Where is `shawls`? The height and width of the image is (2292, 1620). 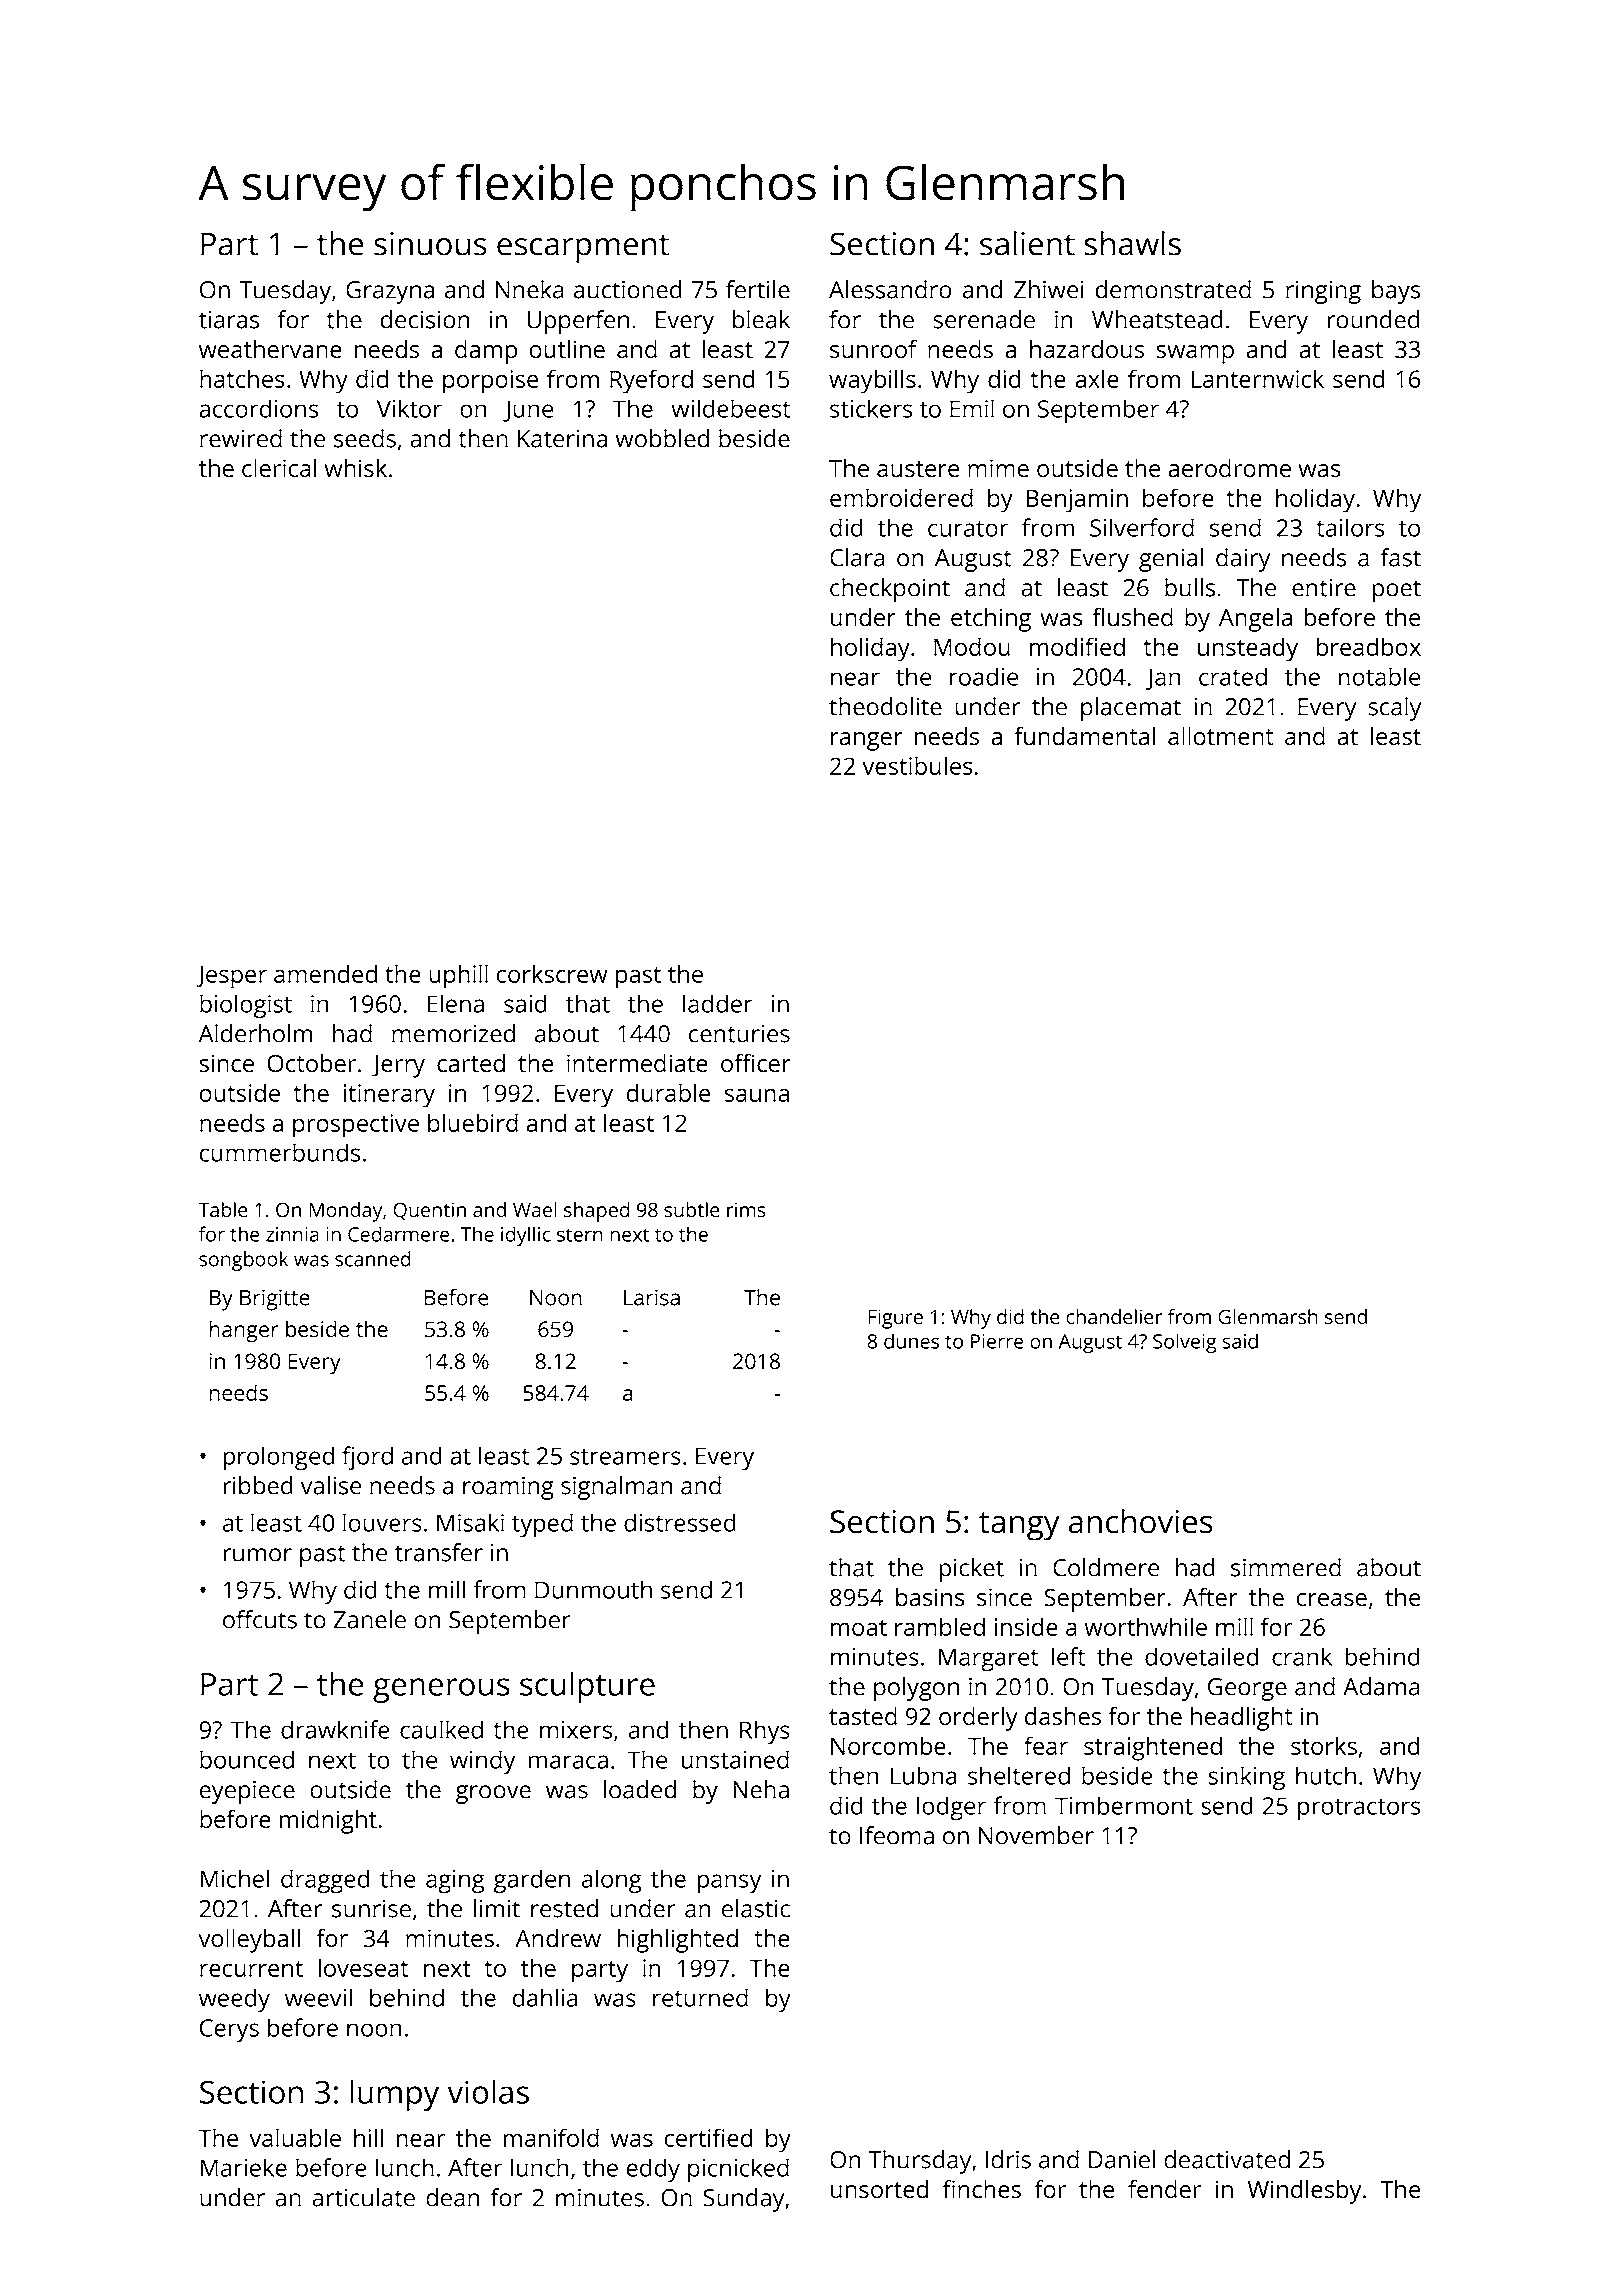
shawls is located at coordinates (1132, 243).
